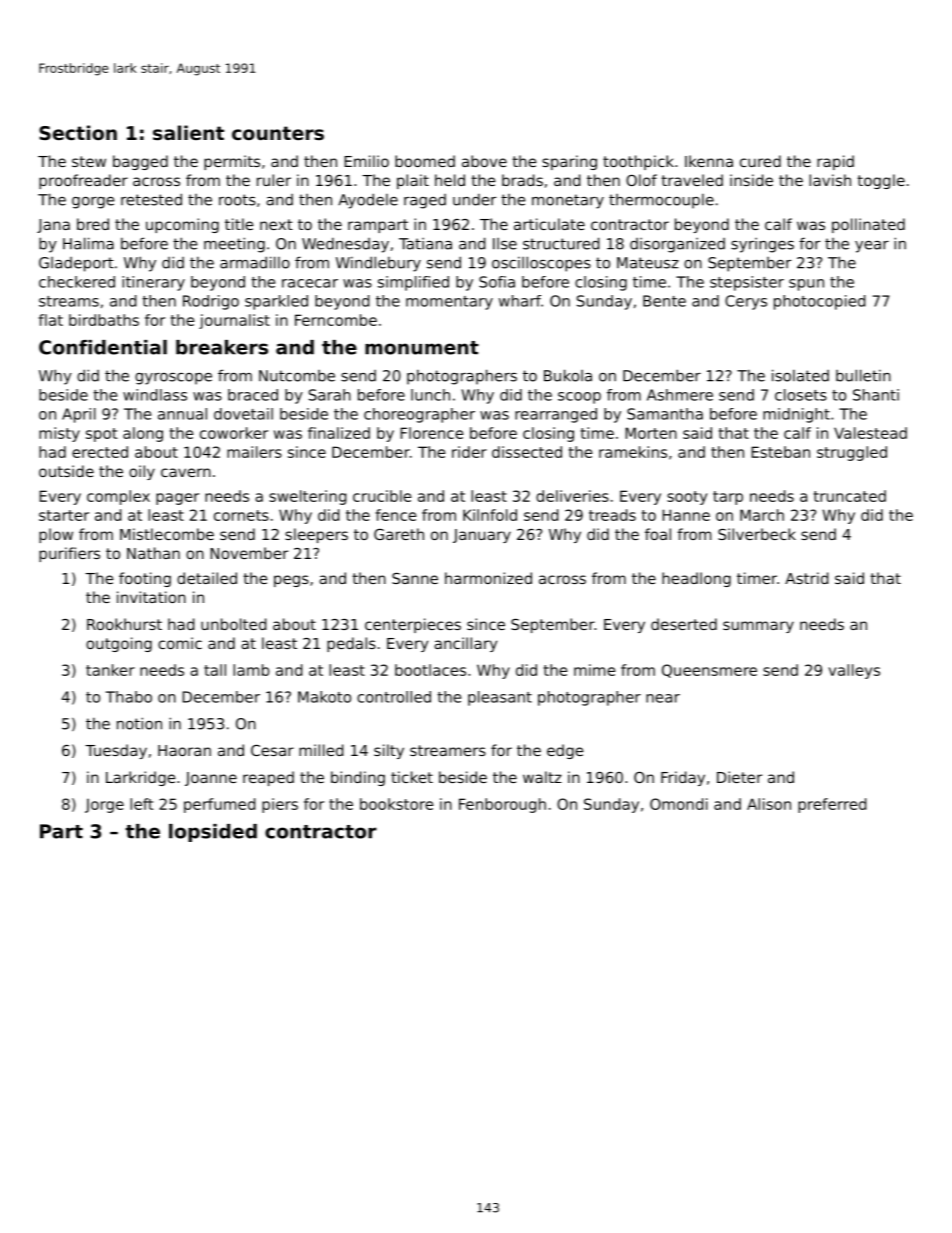 This screenshot has height=1233, width=952. Describe the element at coordinates (104, 806) in the screenshot. I see `Jorge` at that location.
